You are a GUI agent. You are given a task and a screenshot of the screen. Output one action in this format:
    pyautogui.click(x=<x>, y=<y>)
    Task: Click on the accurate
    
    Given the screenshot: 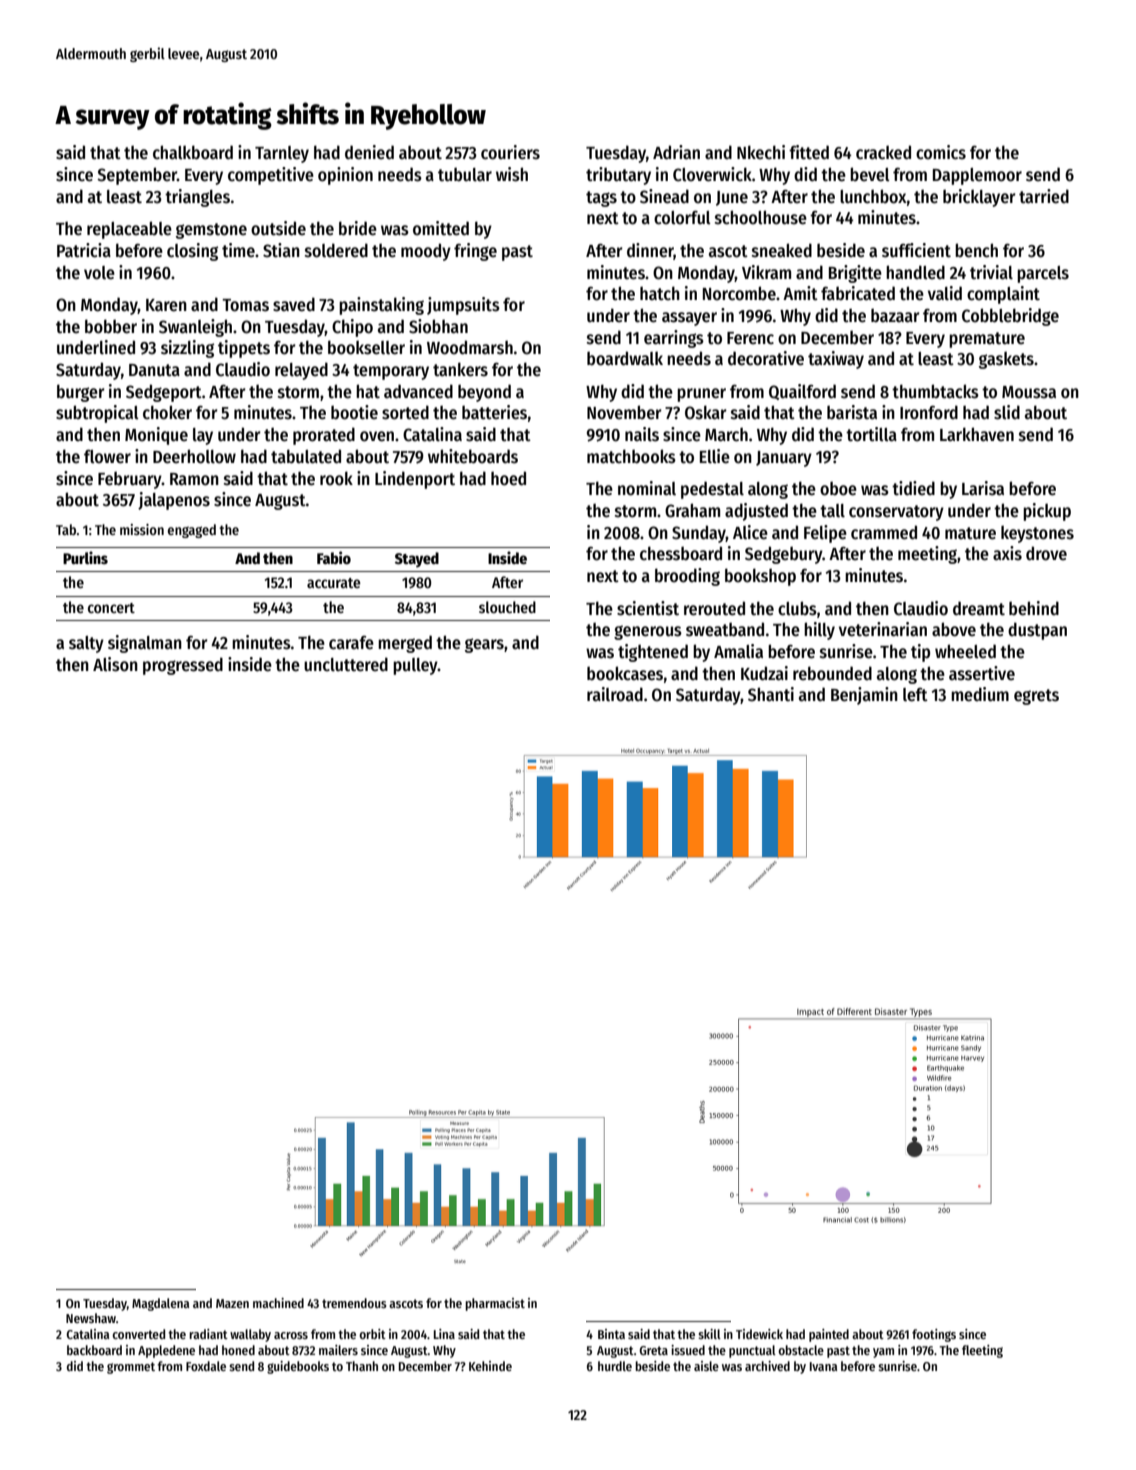 What is the action you would take?
    pyautogui.click(x=334, y=583)
